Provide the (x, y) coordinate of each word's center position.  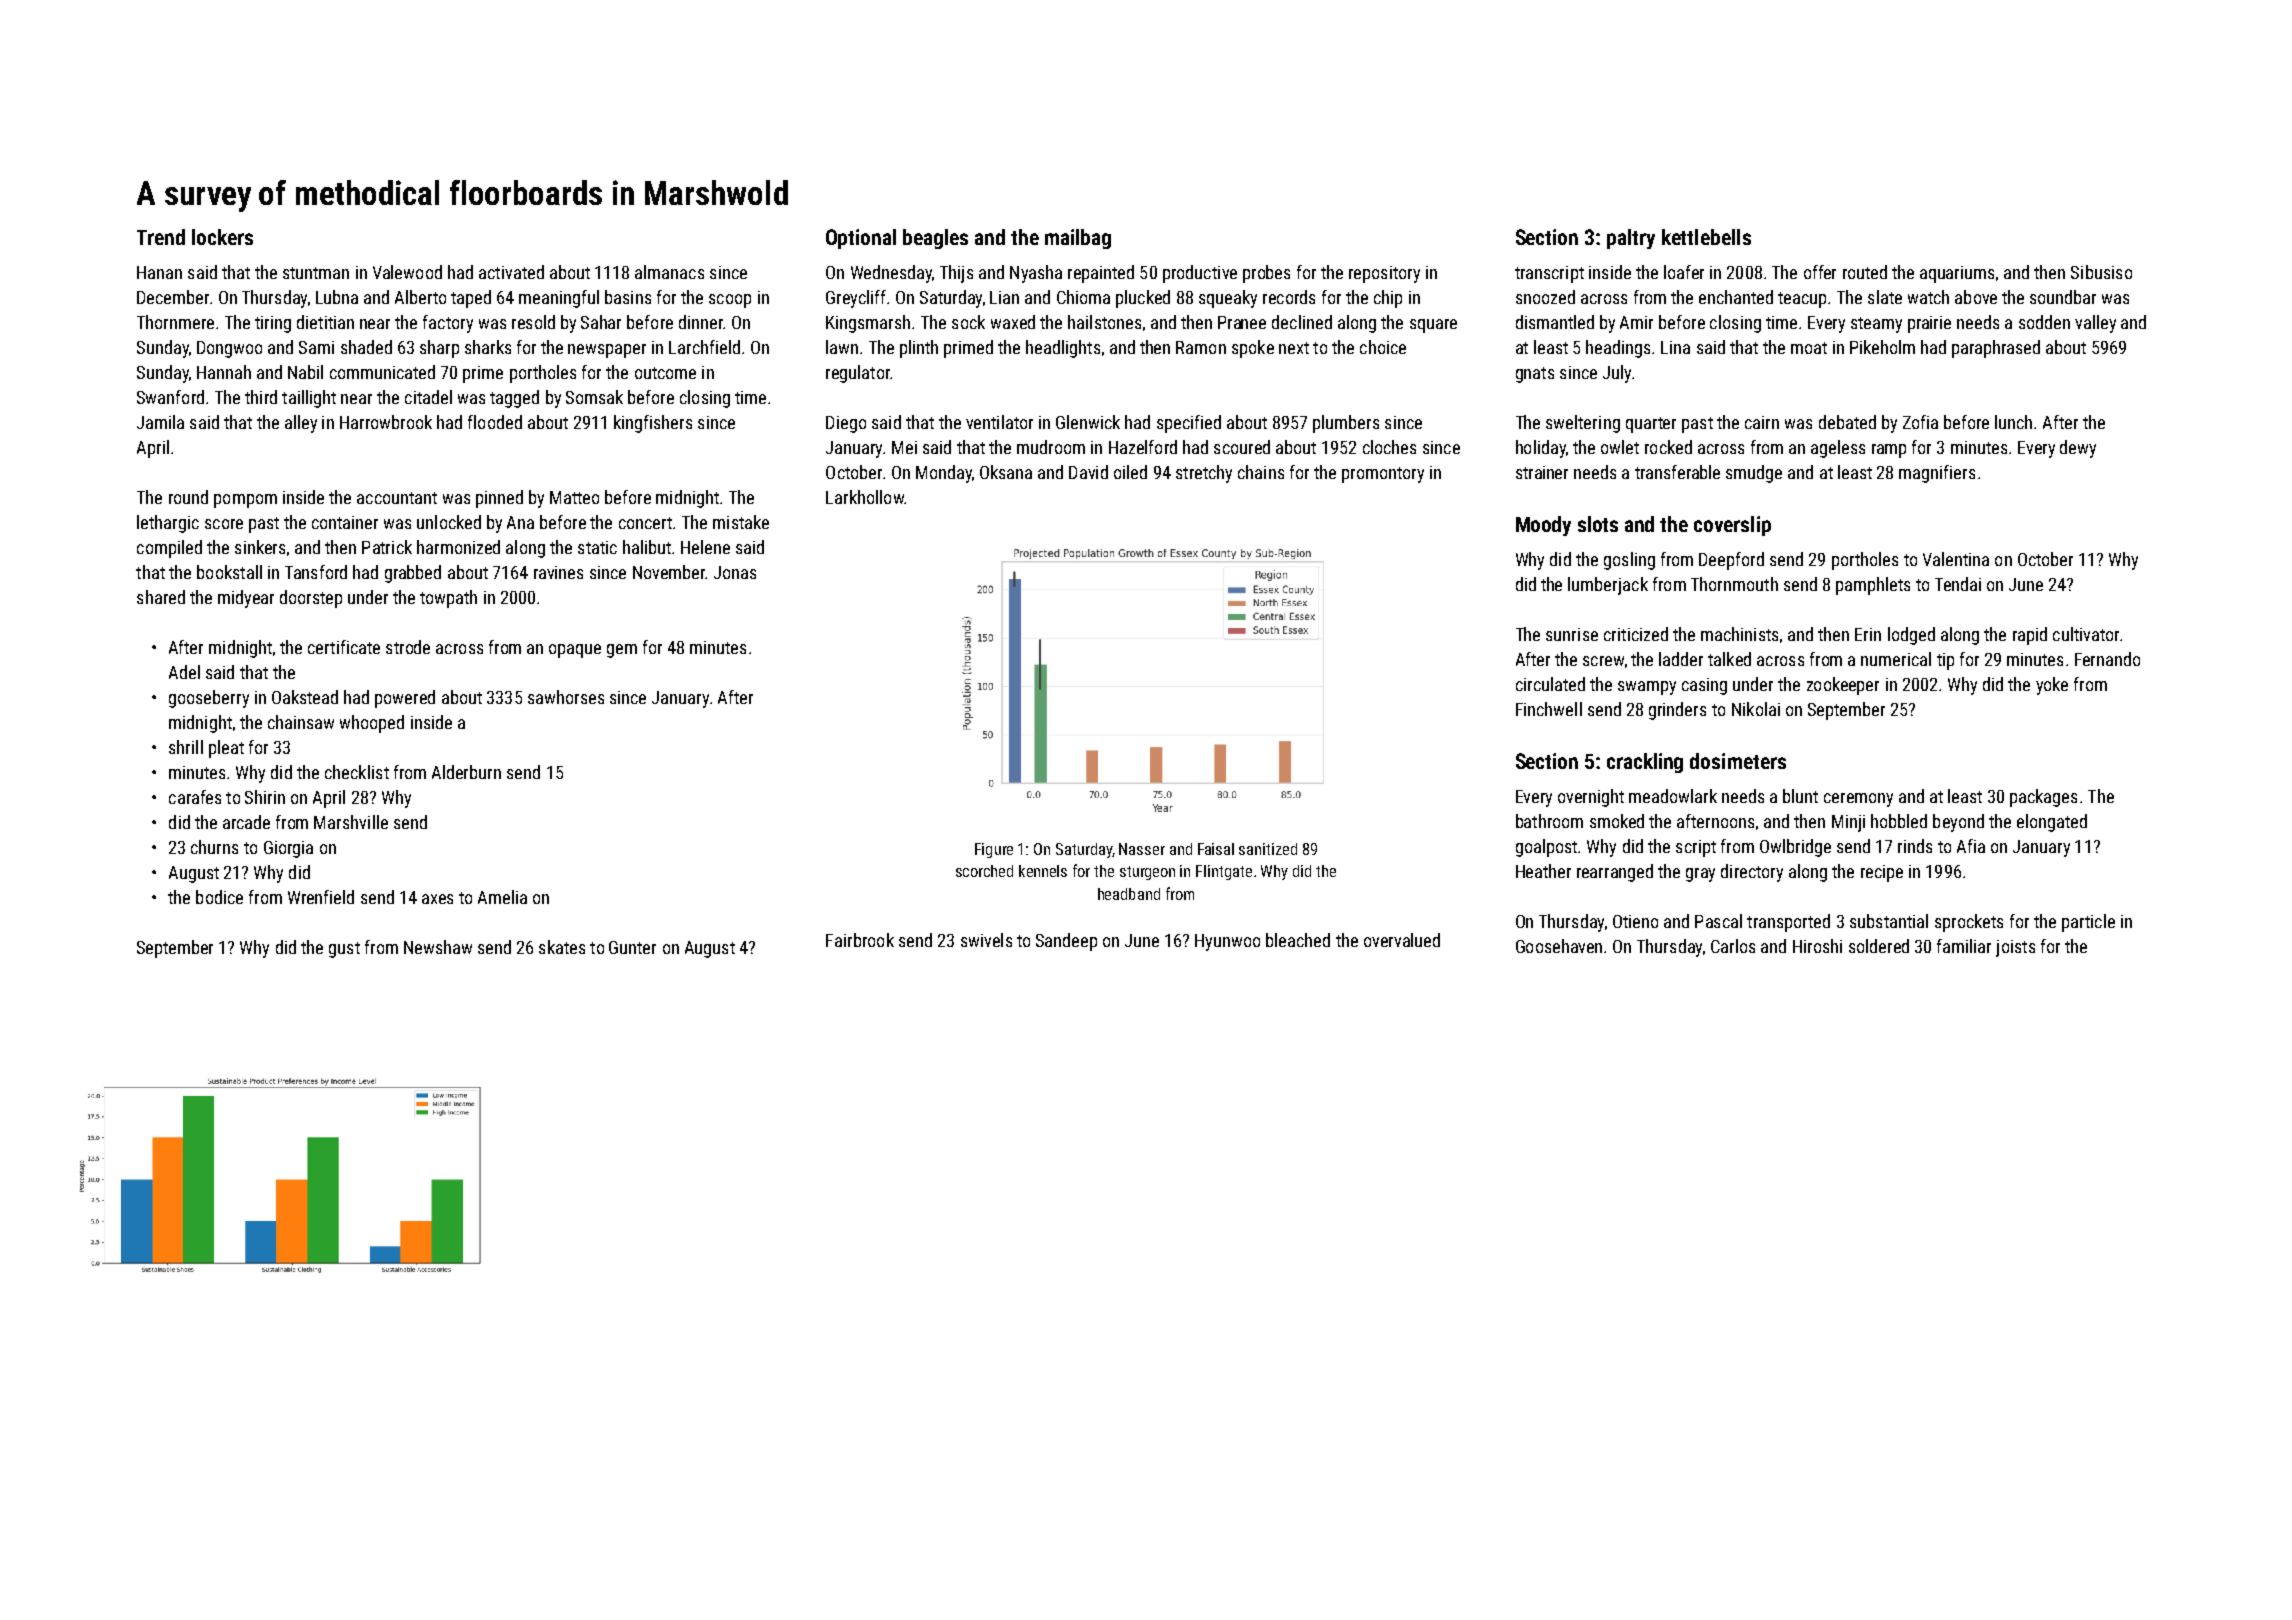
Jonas (735, 572)
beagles (935, 239)
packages (2043, 798)
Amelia (502, 897)
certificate (344, 647)
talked (1729, 659)
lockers (222, 237)
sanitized (1268, 849)
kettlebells (1706, 237)
